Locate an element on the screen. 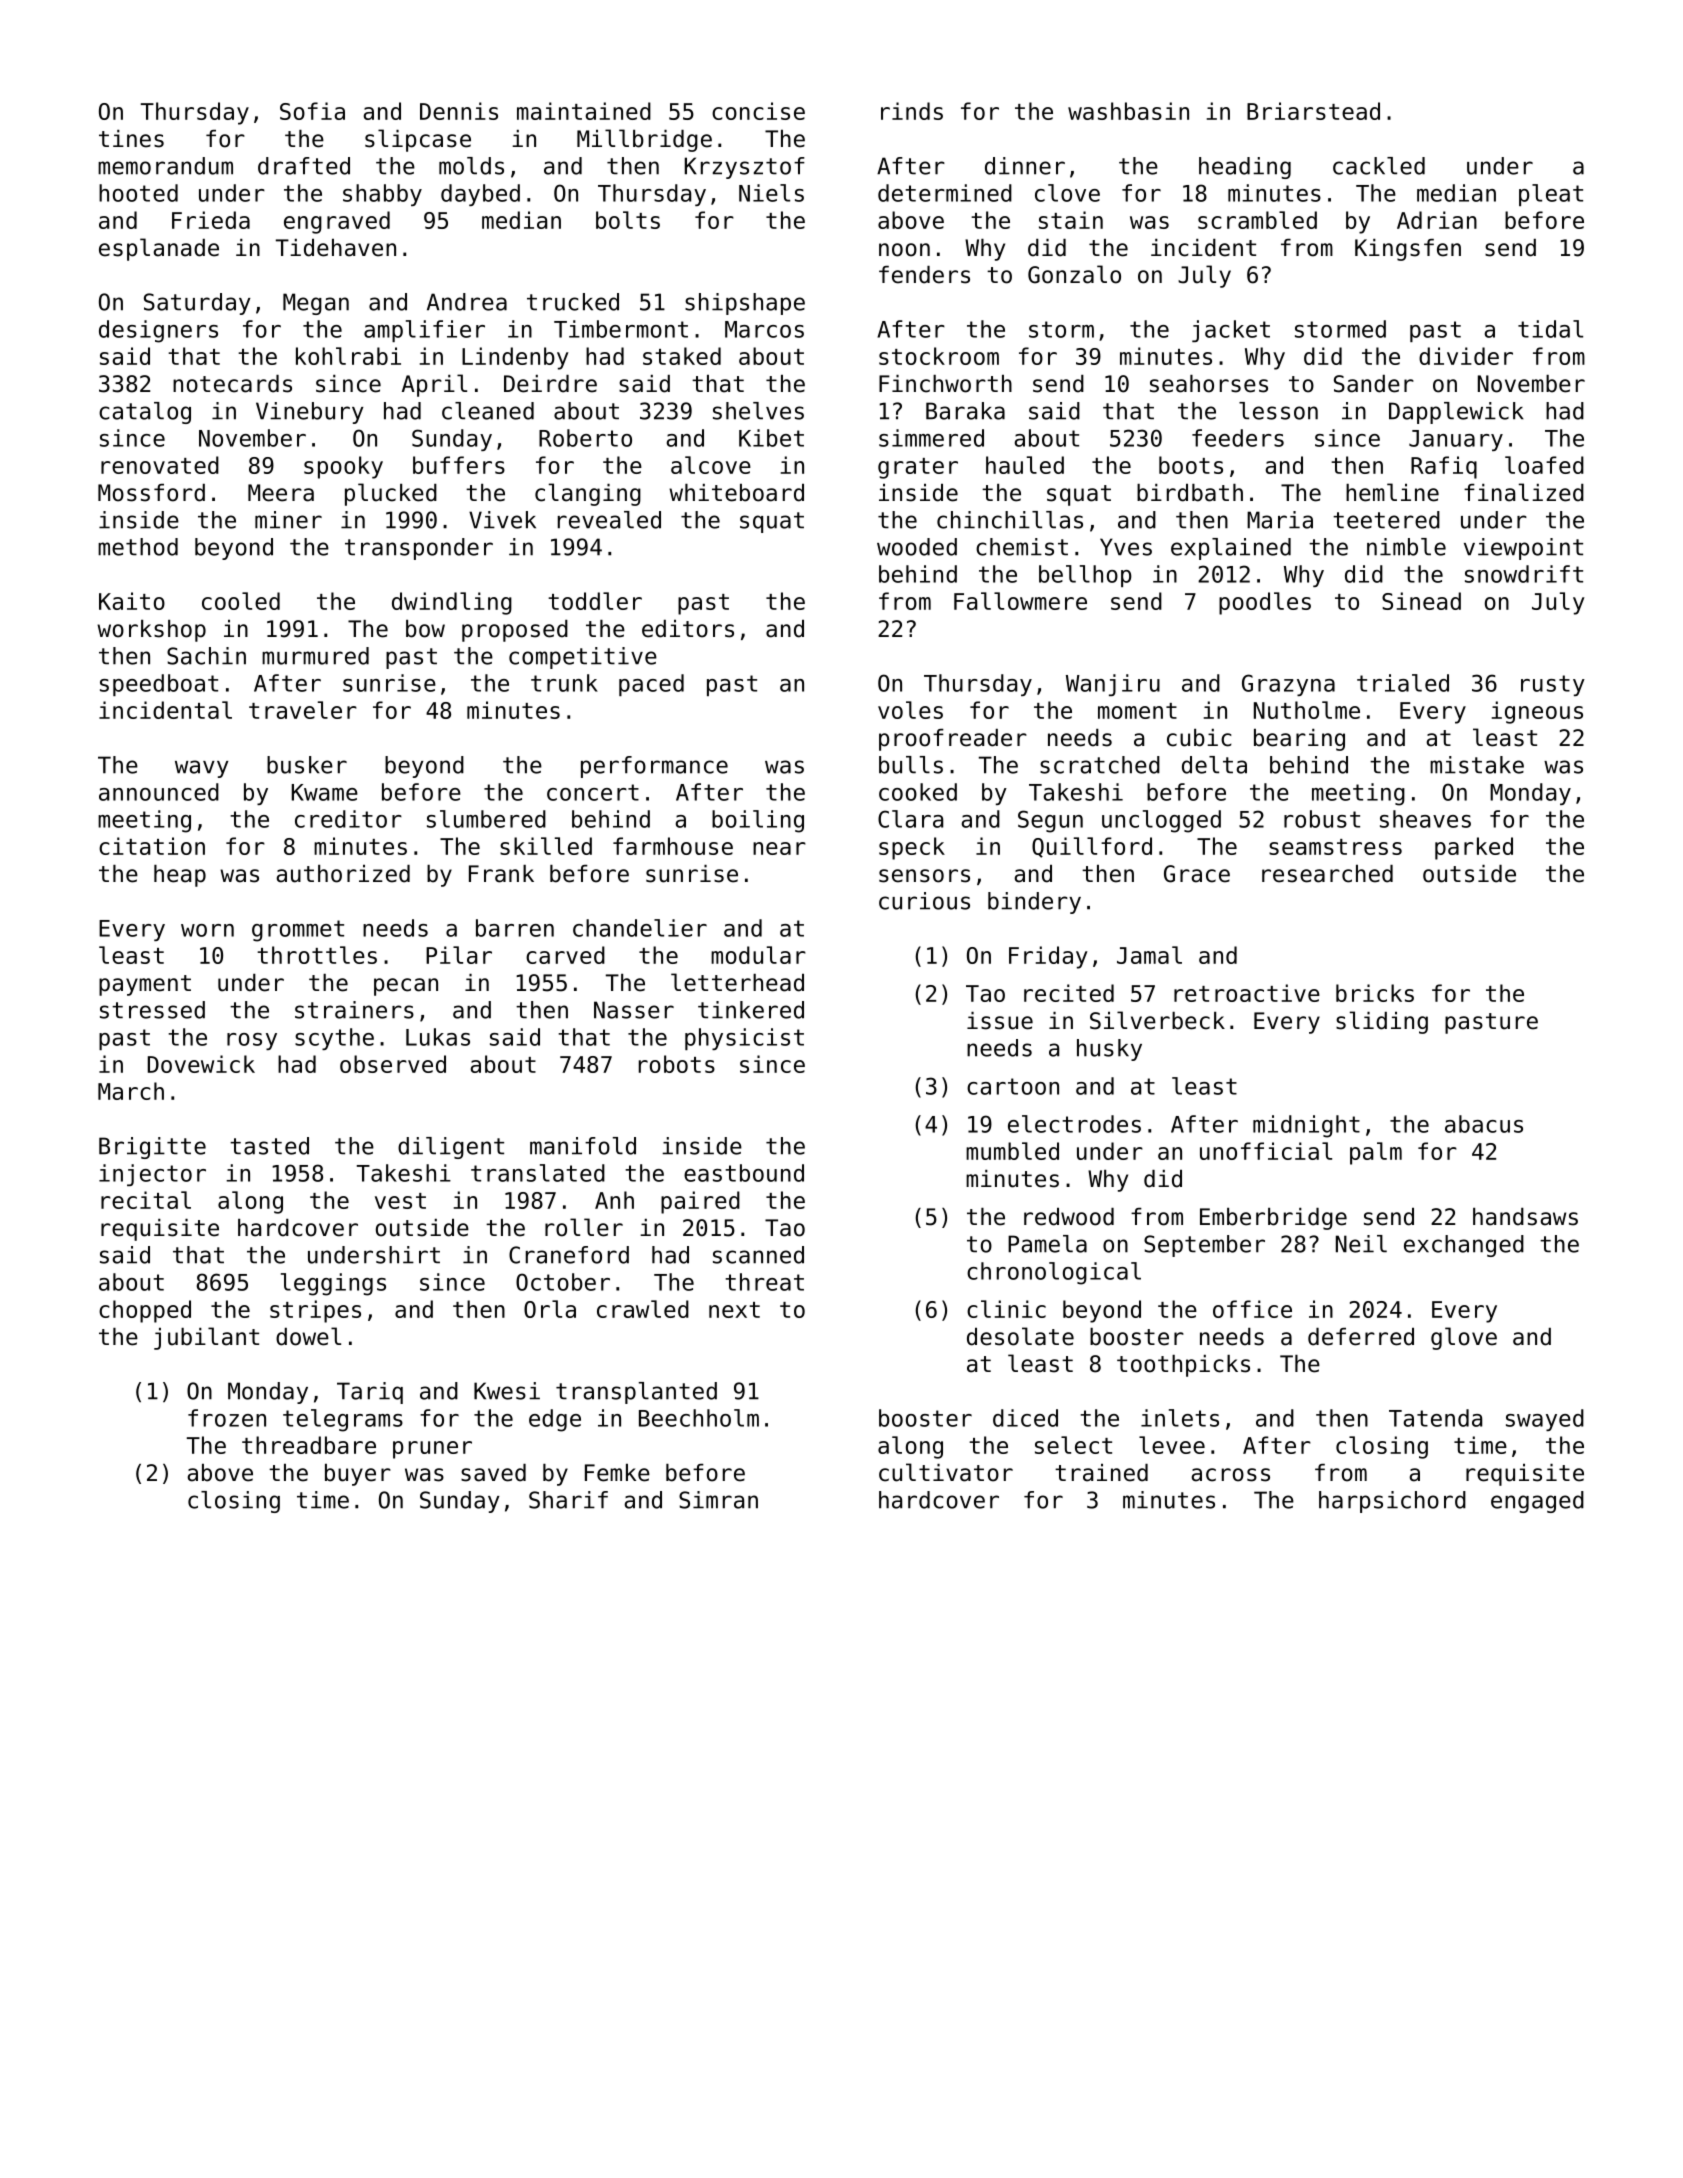  Fallowmere is located at coordinates (1020, 601).
